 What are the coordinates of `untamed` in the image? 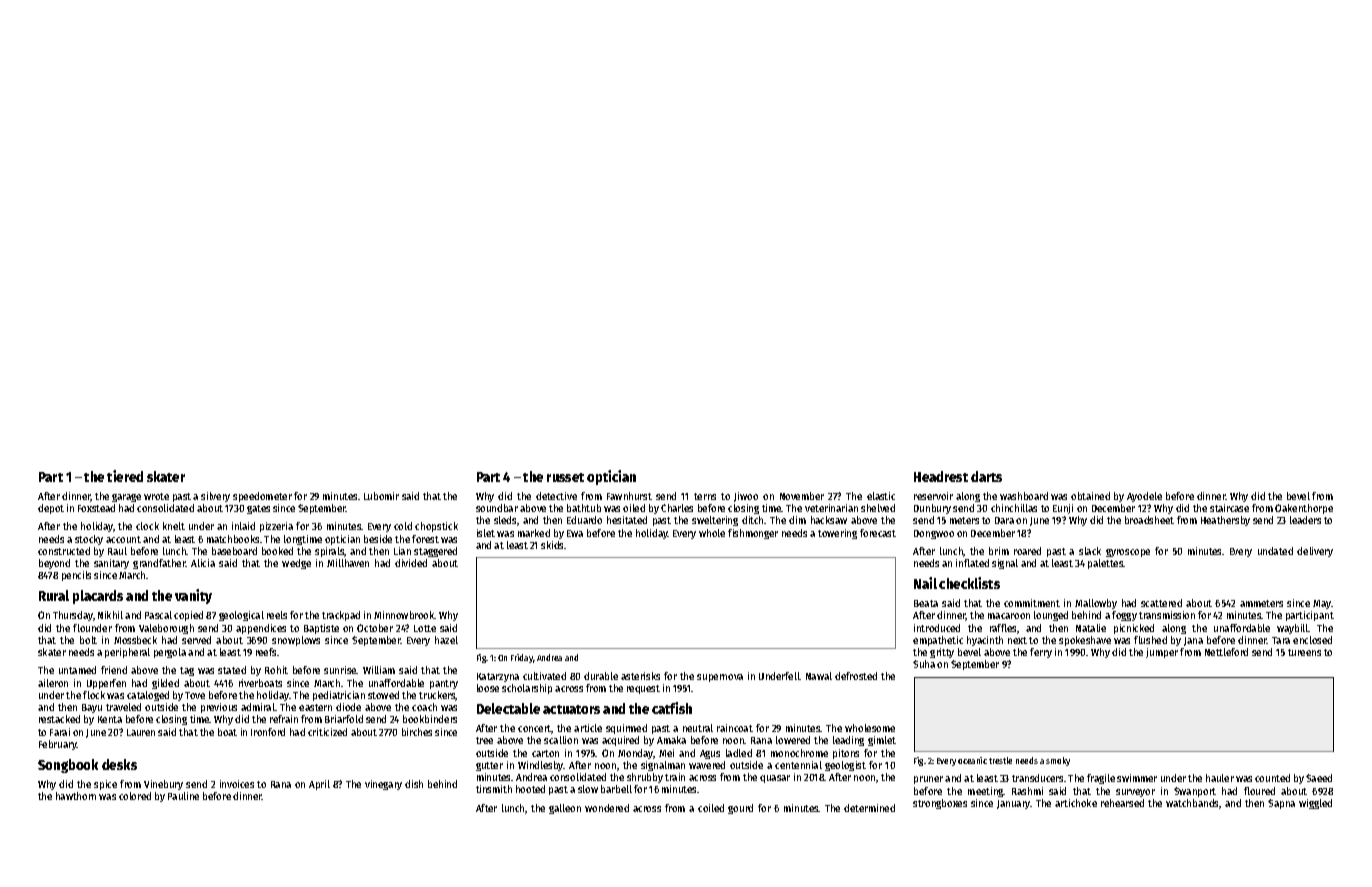 It's located at (77, 670).
